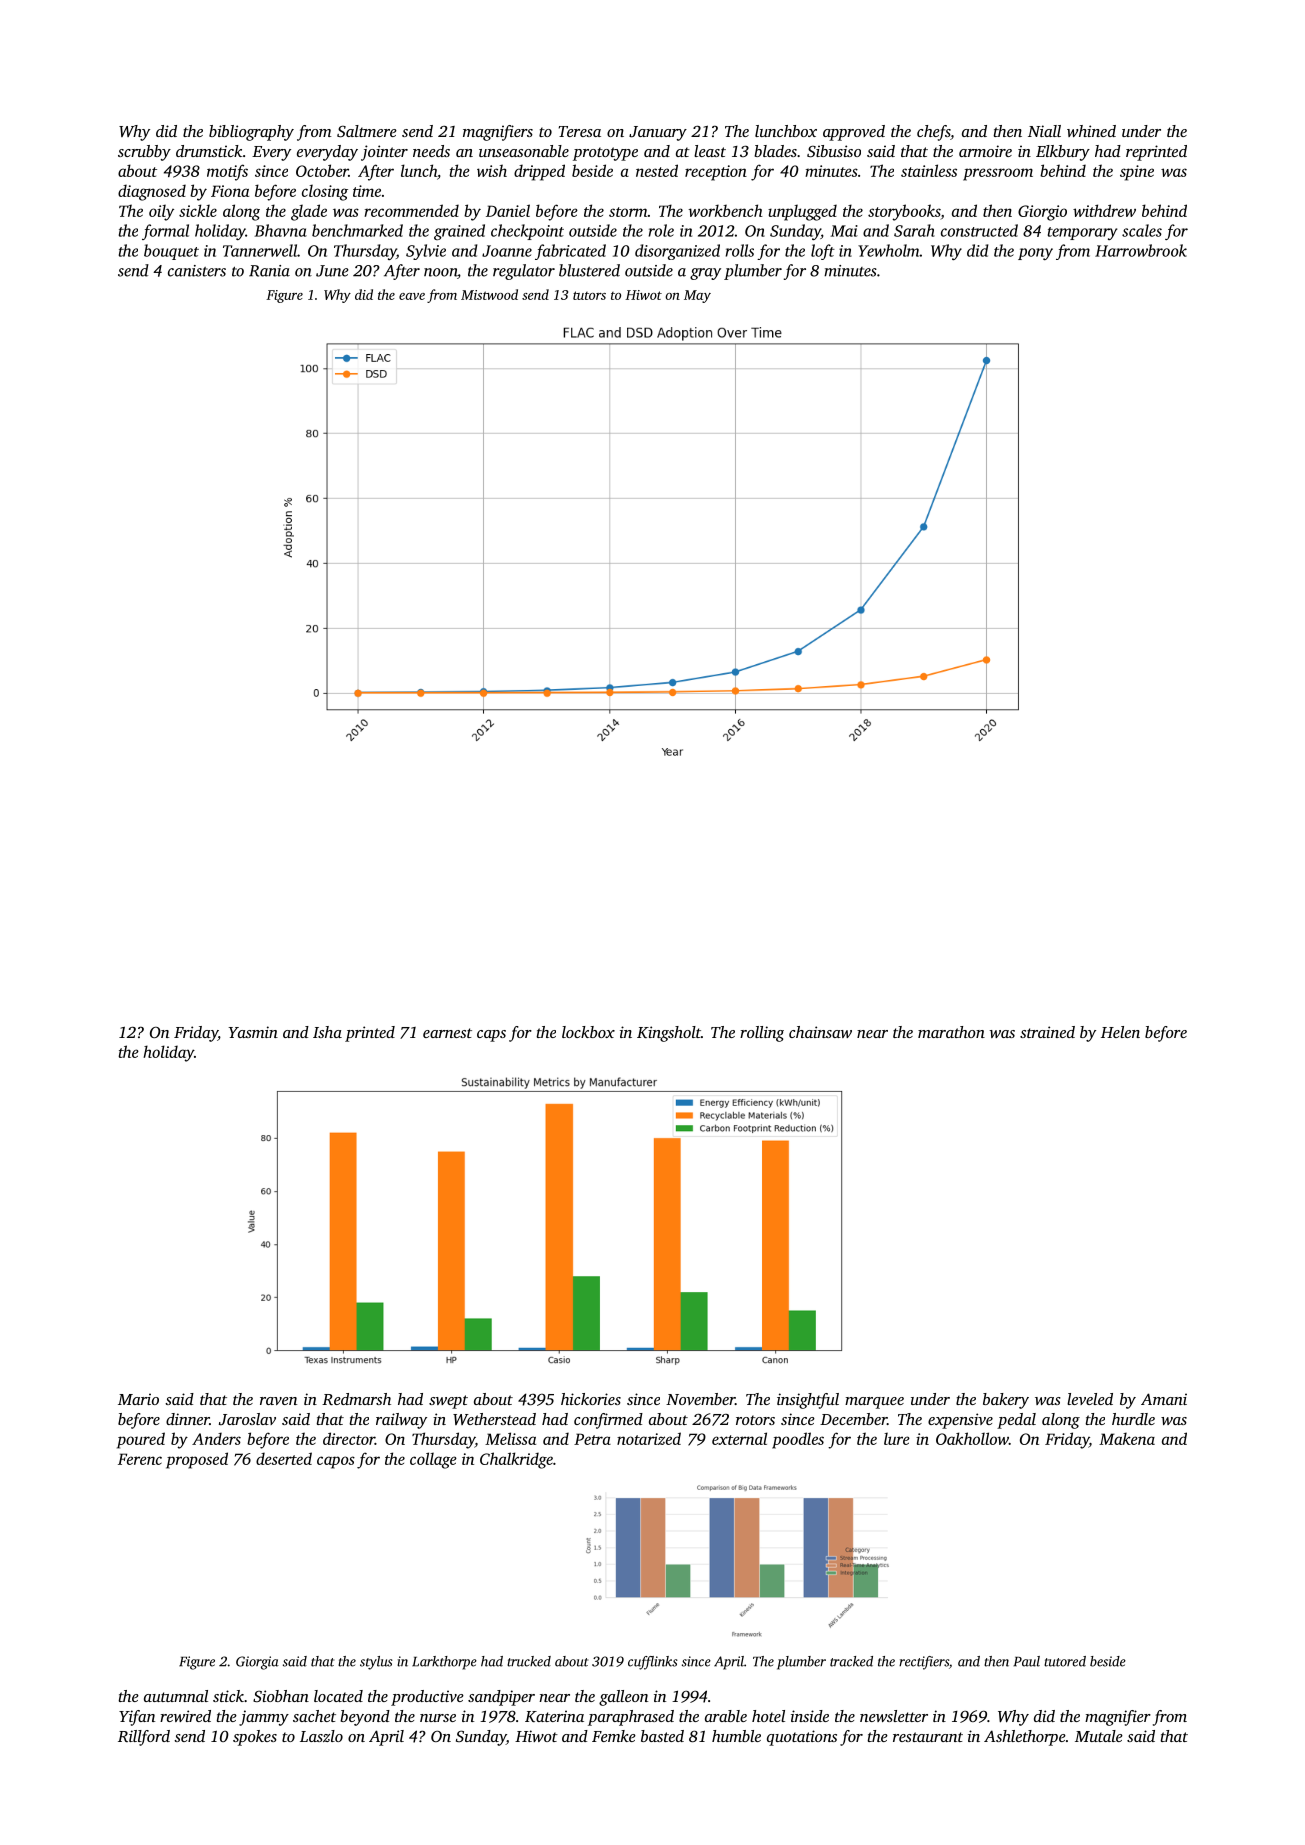 The image size is (1305, 1845). What do you see at coordinates (589, 295) in the document?
I see `tutors` at bounding box center [589, 295].
